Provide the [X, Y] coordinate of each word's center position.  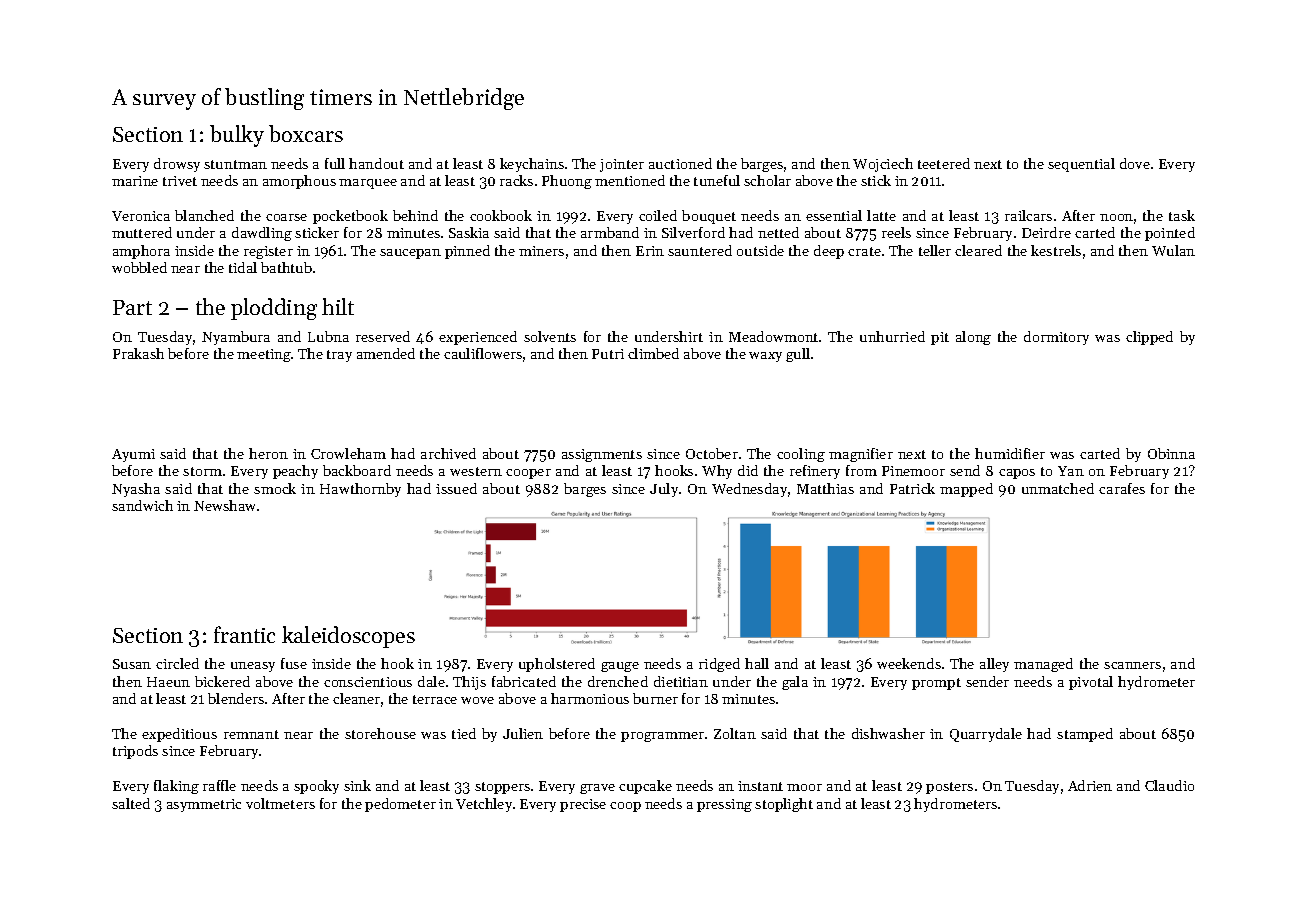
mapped [966, 490]
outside [760, 250]
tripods [135, 752]
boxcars [306, 133]
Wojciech [883, 165]
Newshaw [224, 505]
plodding [274, 309]
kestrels [1056, 250]
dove [1135, 163]
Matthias [825, 488]
